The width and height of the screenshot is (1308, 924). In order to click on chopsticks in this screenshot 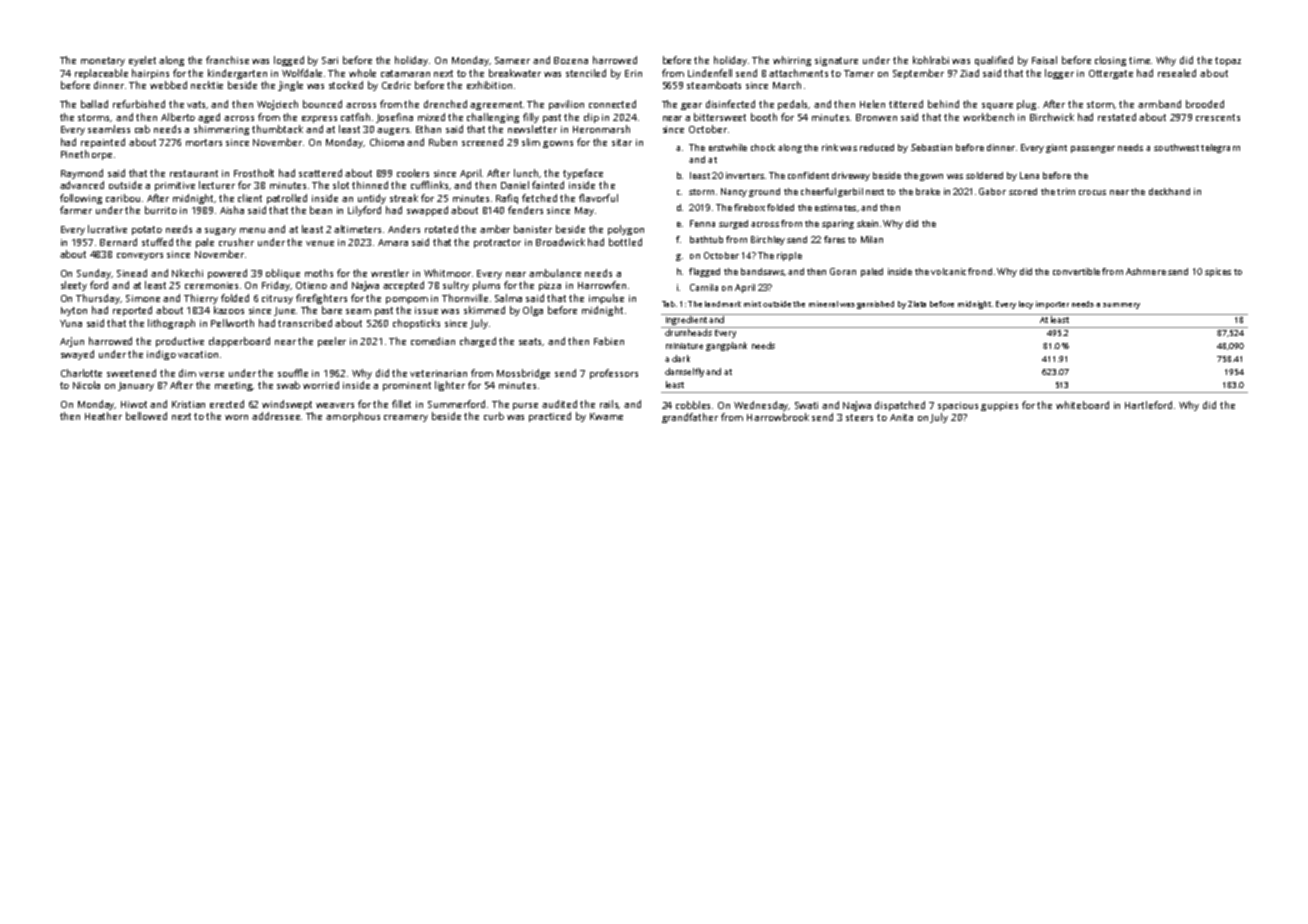, I will do `click(416, 324)`.
